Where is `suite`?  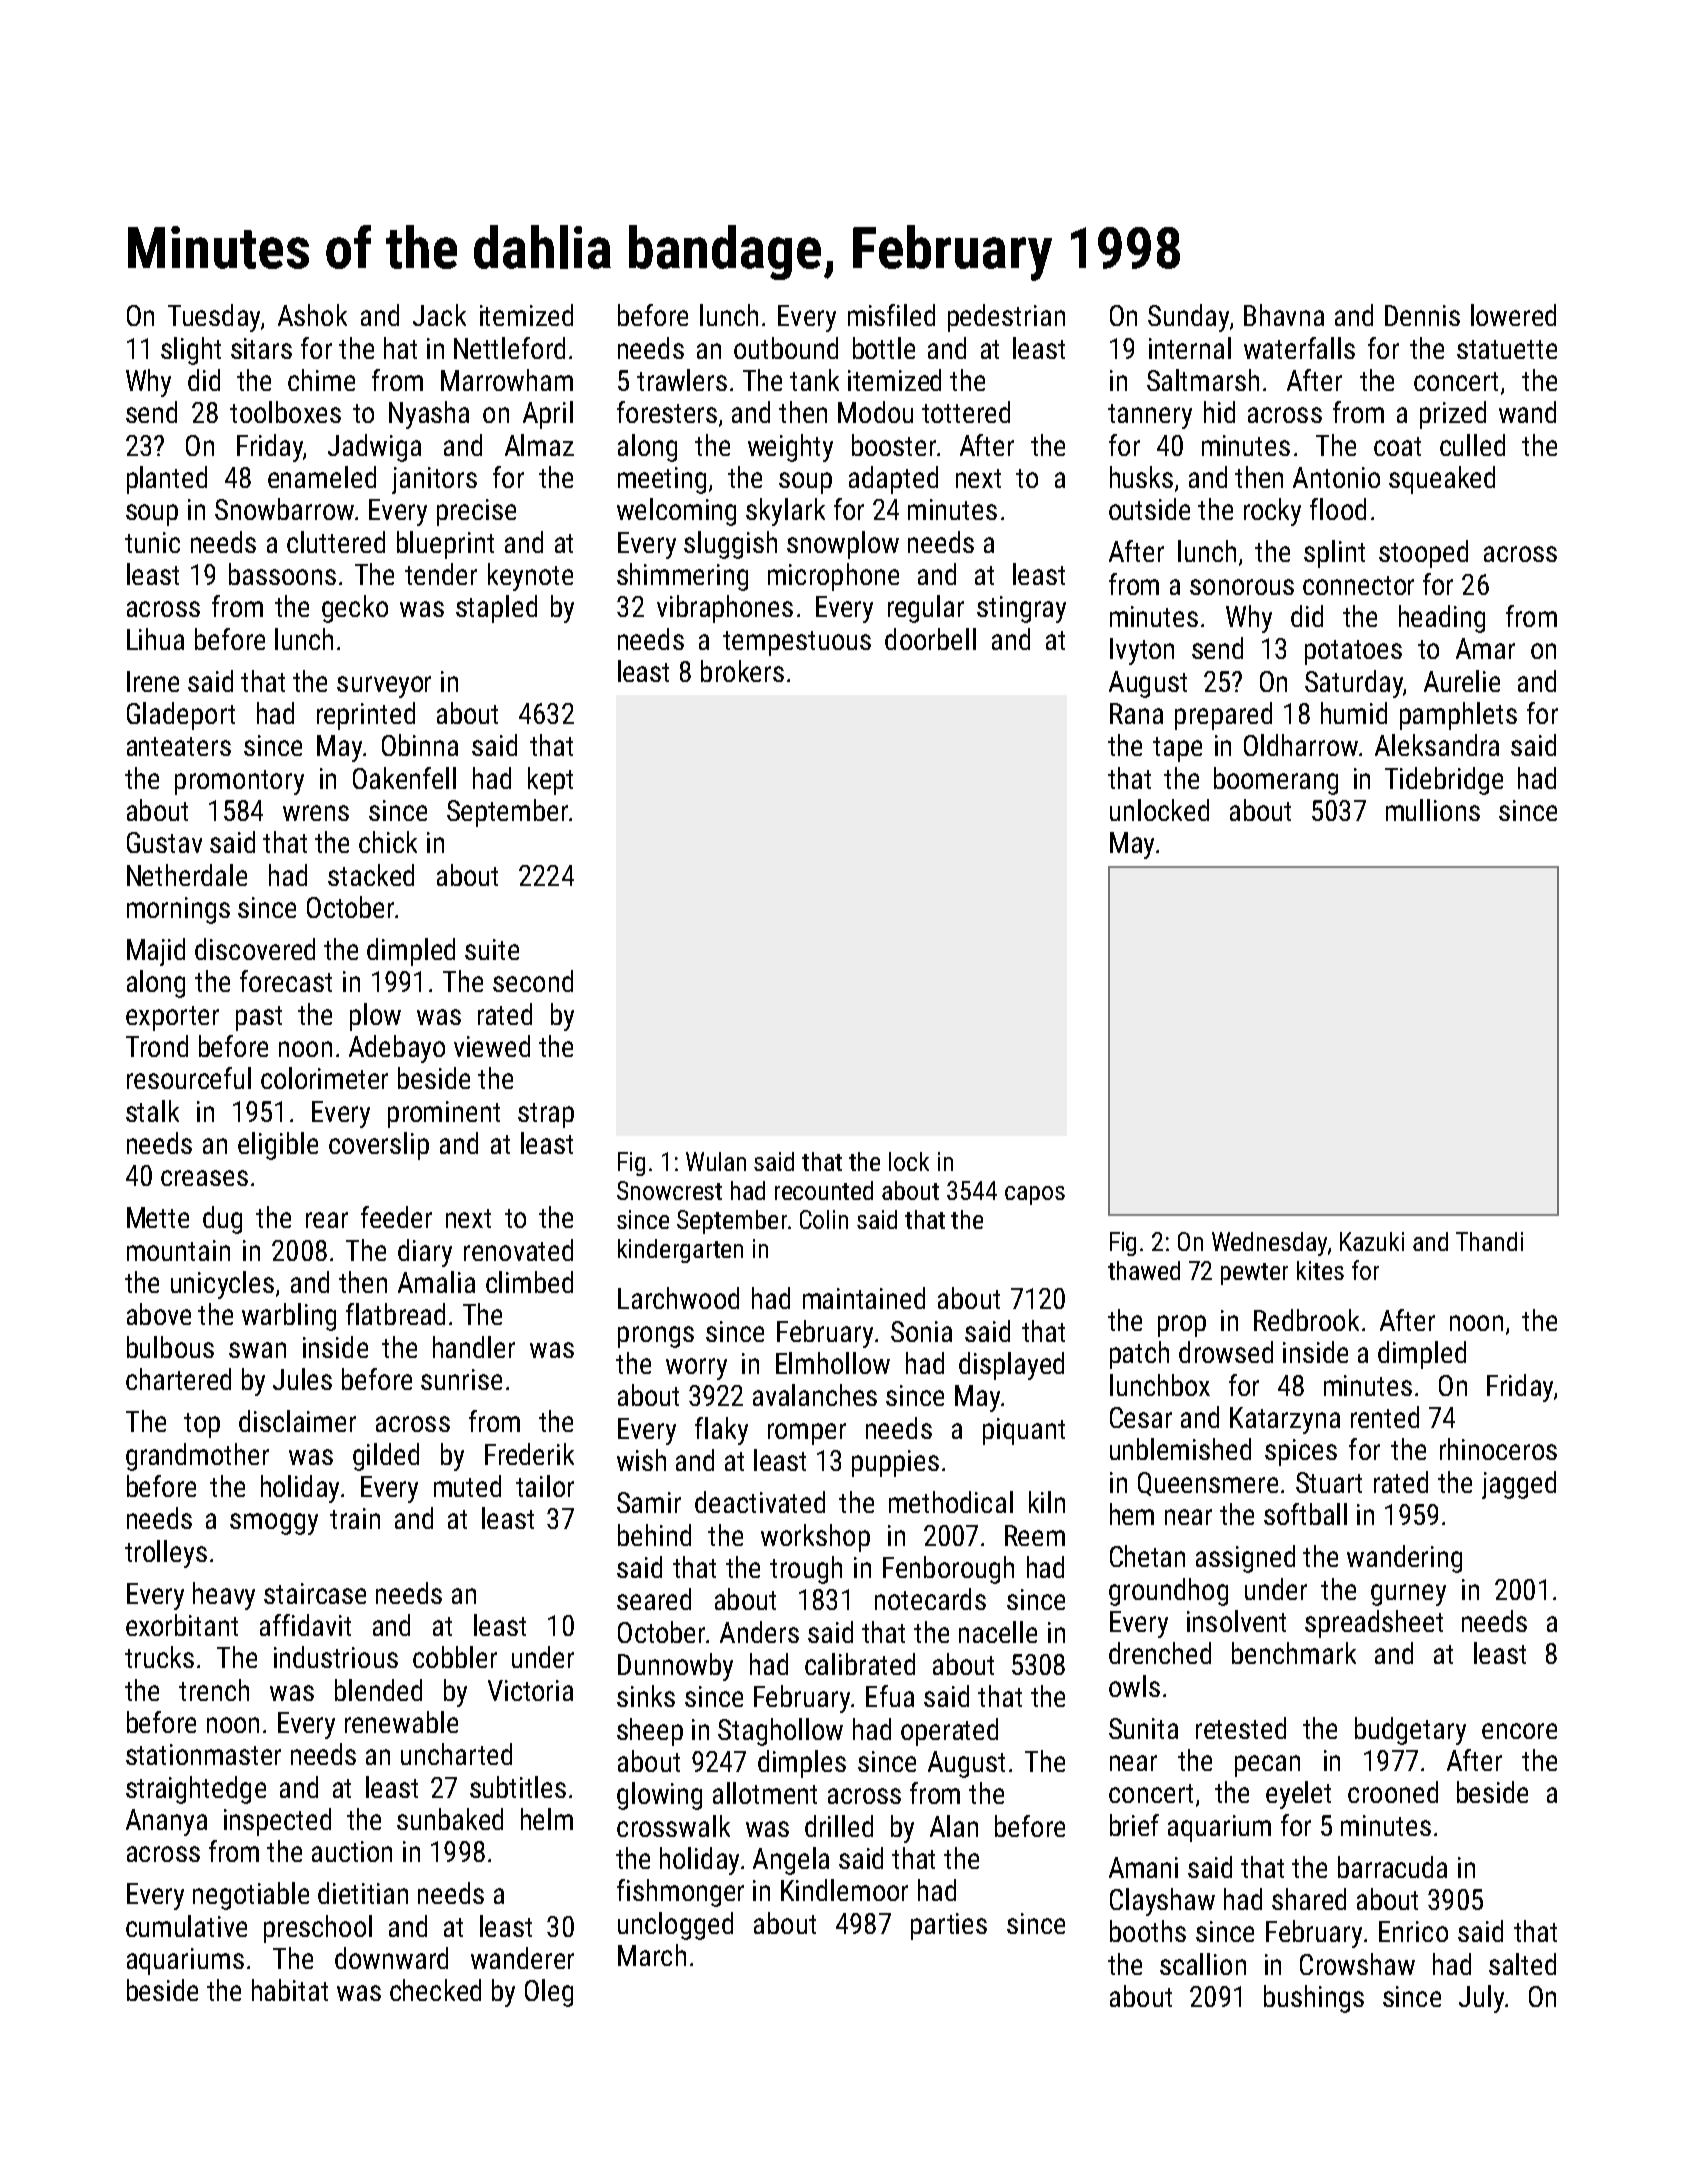
suite is located at coordinates (492, 949).
